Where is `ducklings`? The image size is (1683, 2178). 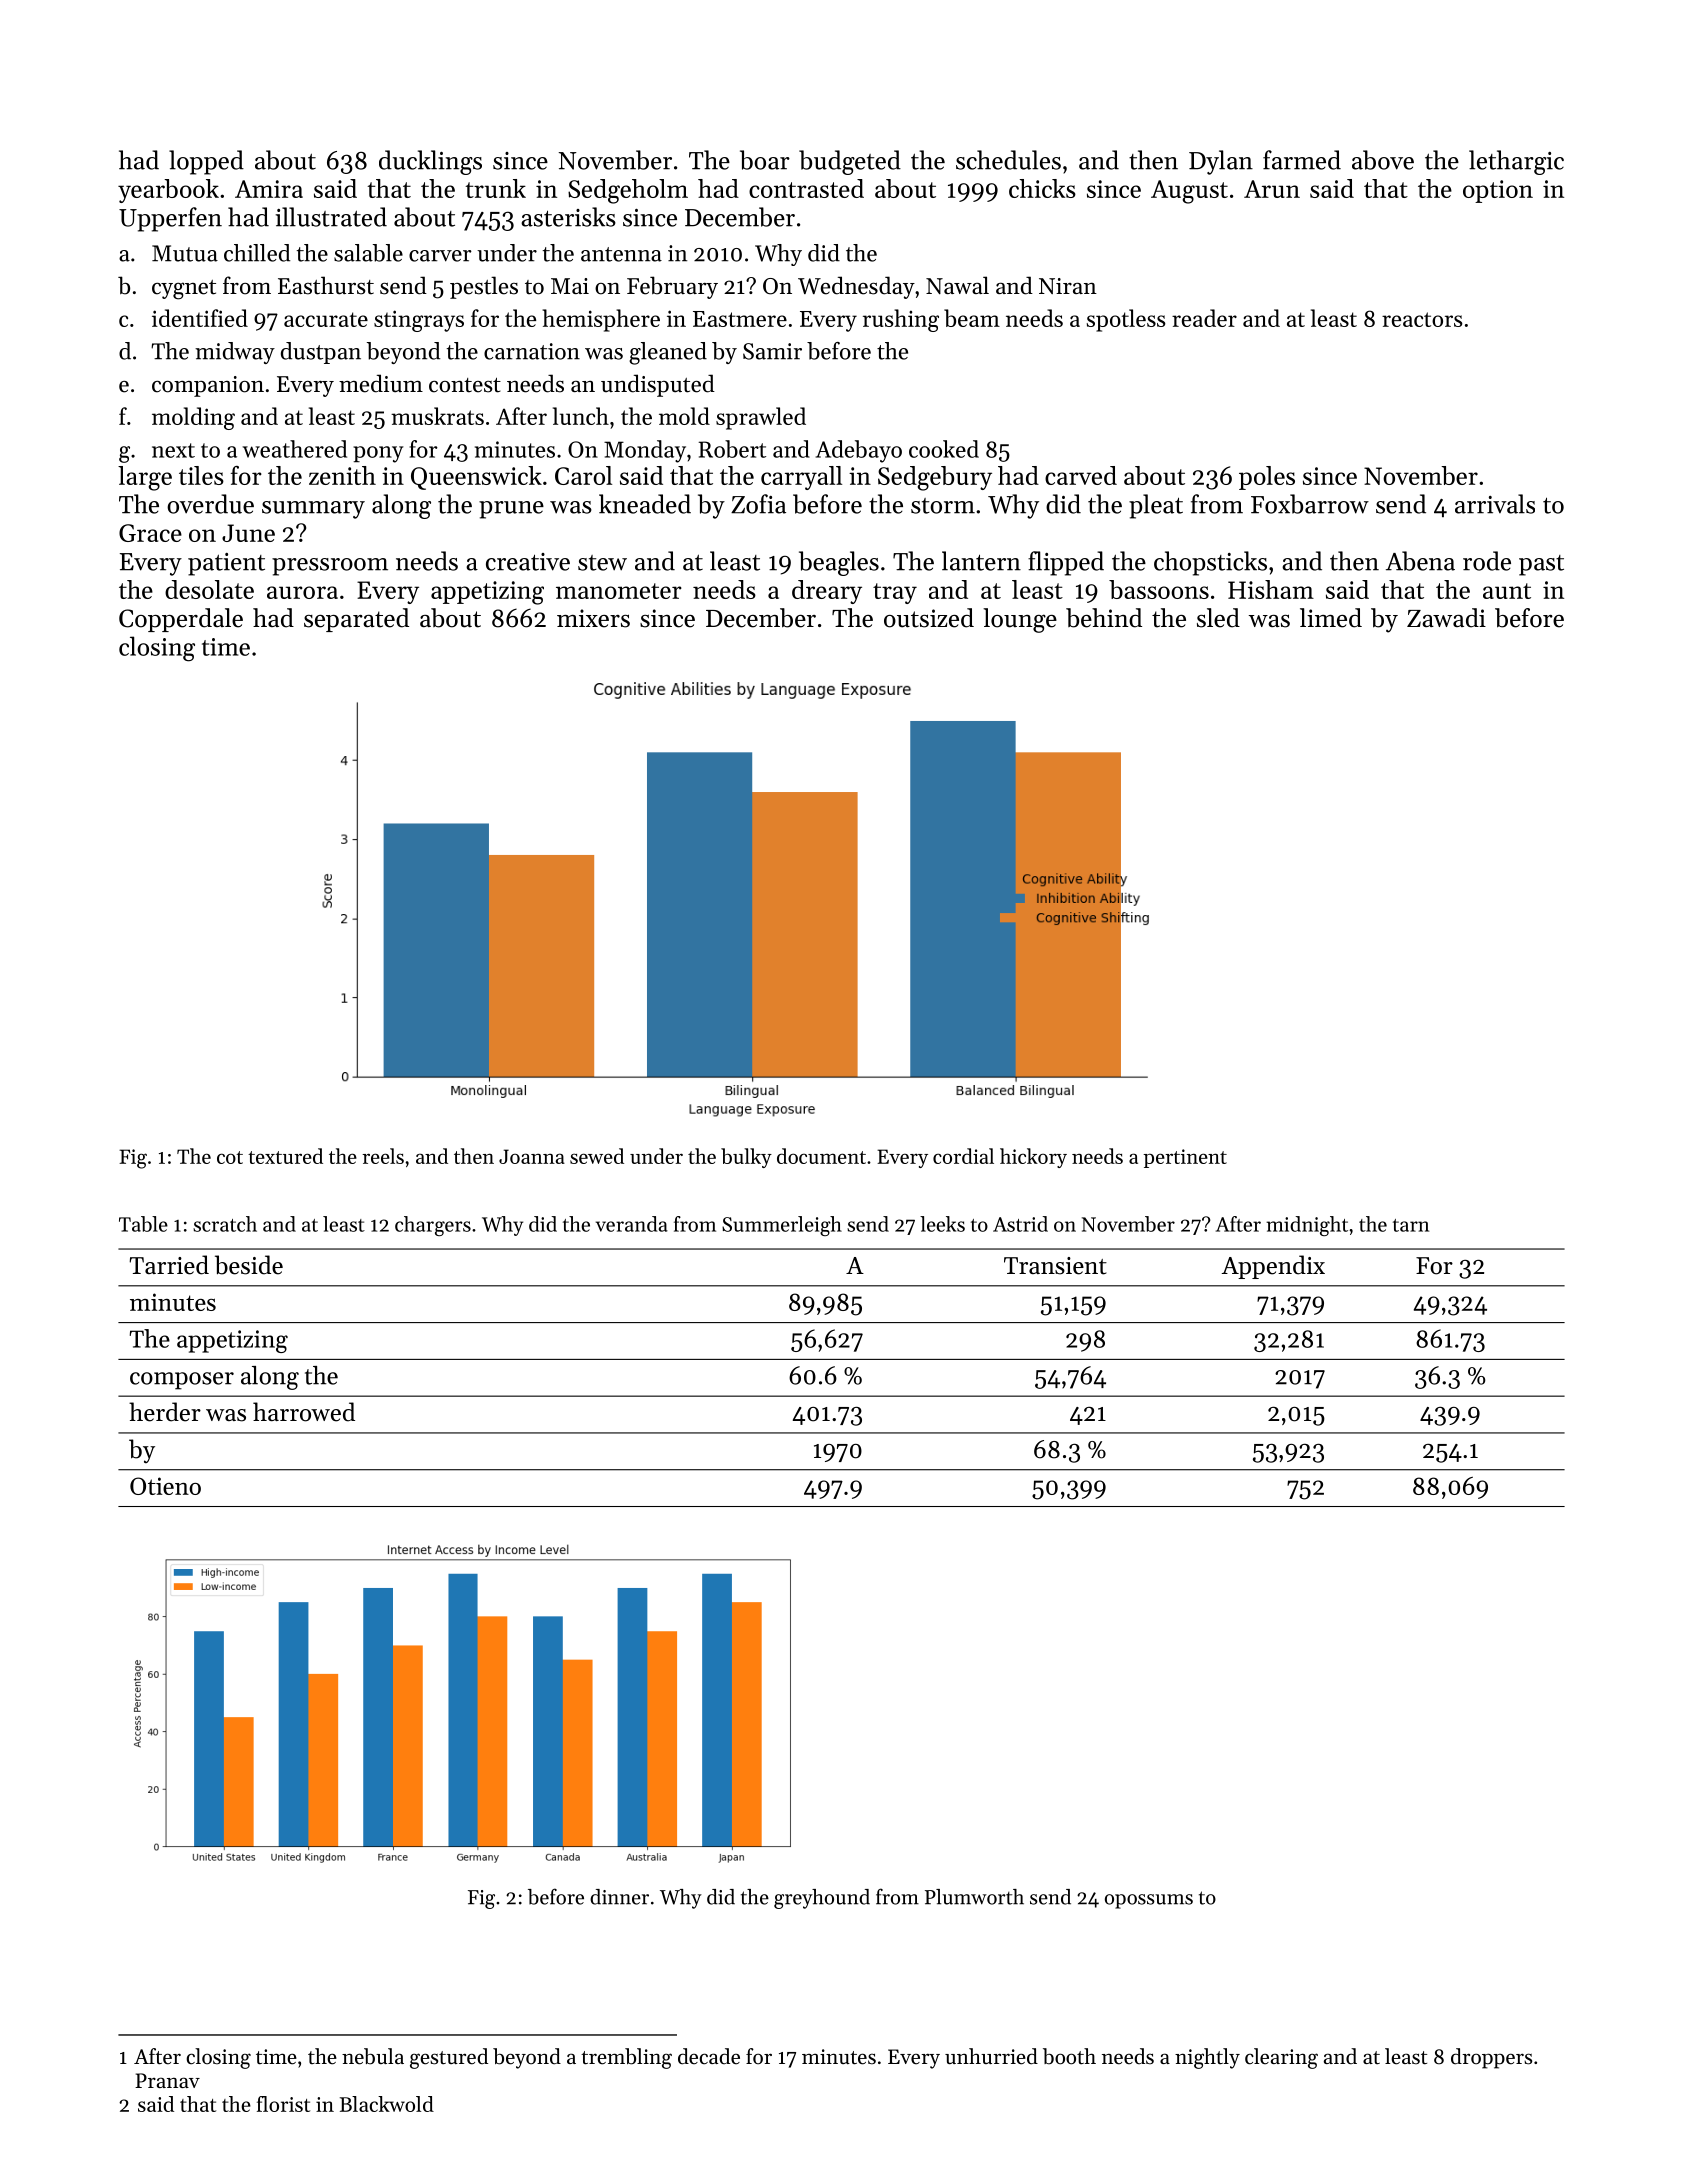 ducklings is located at coordinates (430, 162).
